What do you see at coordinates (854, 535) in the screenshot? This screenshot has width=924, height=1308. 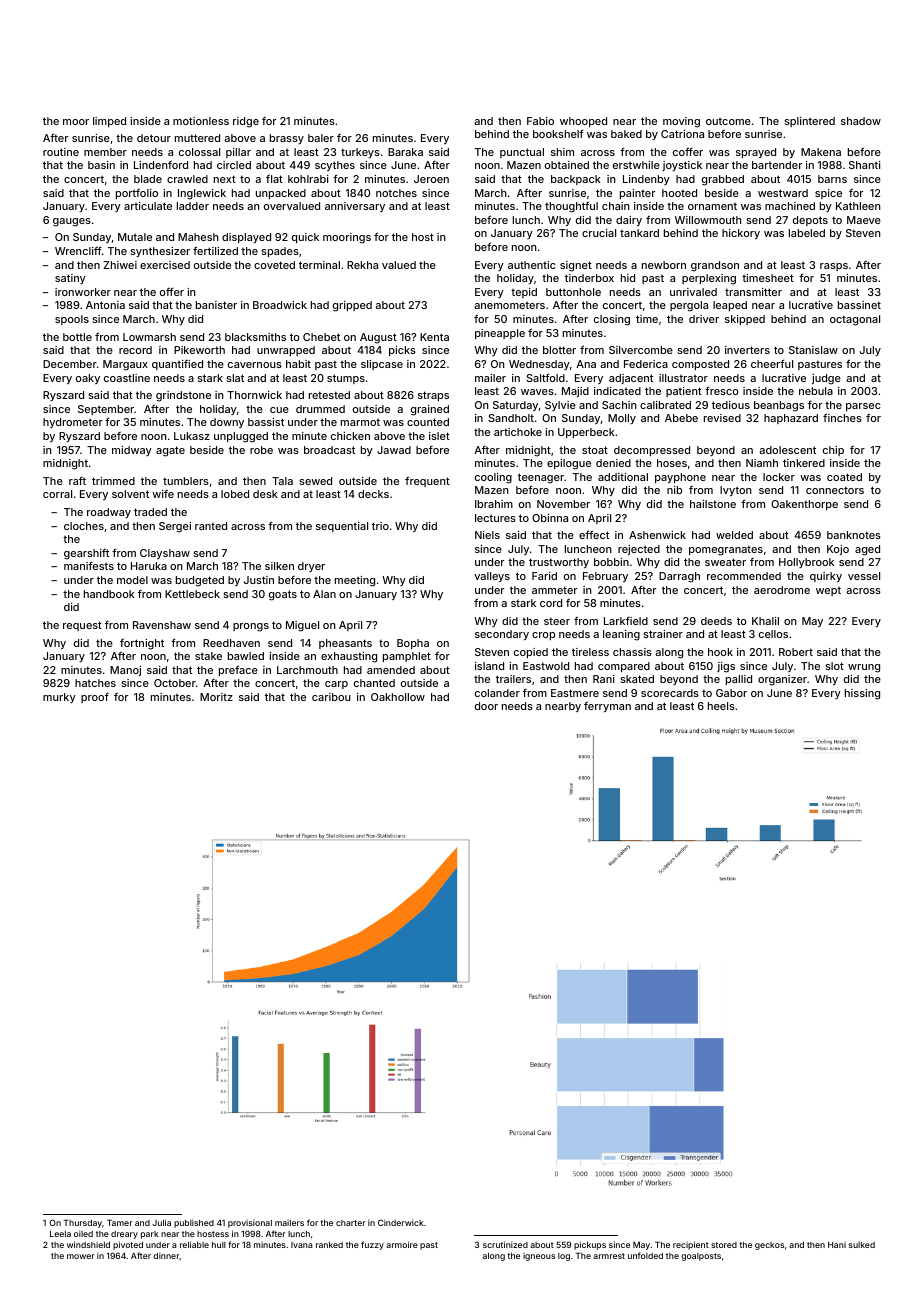 I see `banknotes` at bounding box center [854, 535].
